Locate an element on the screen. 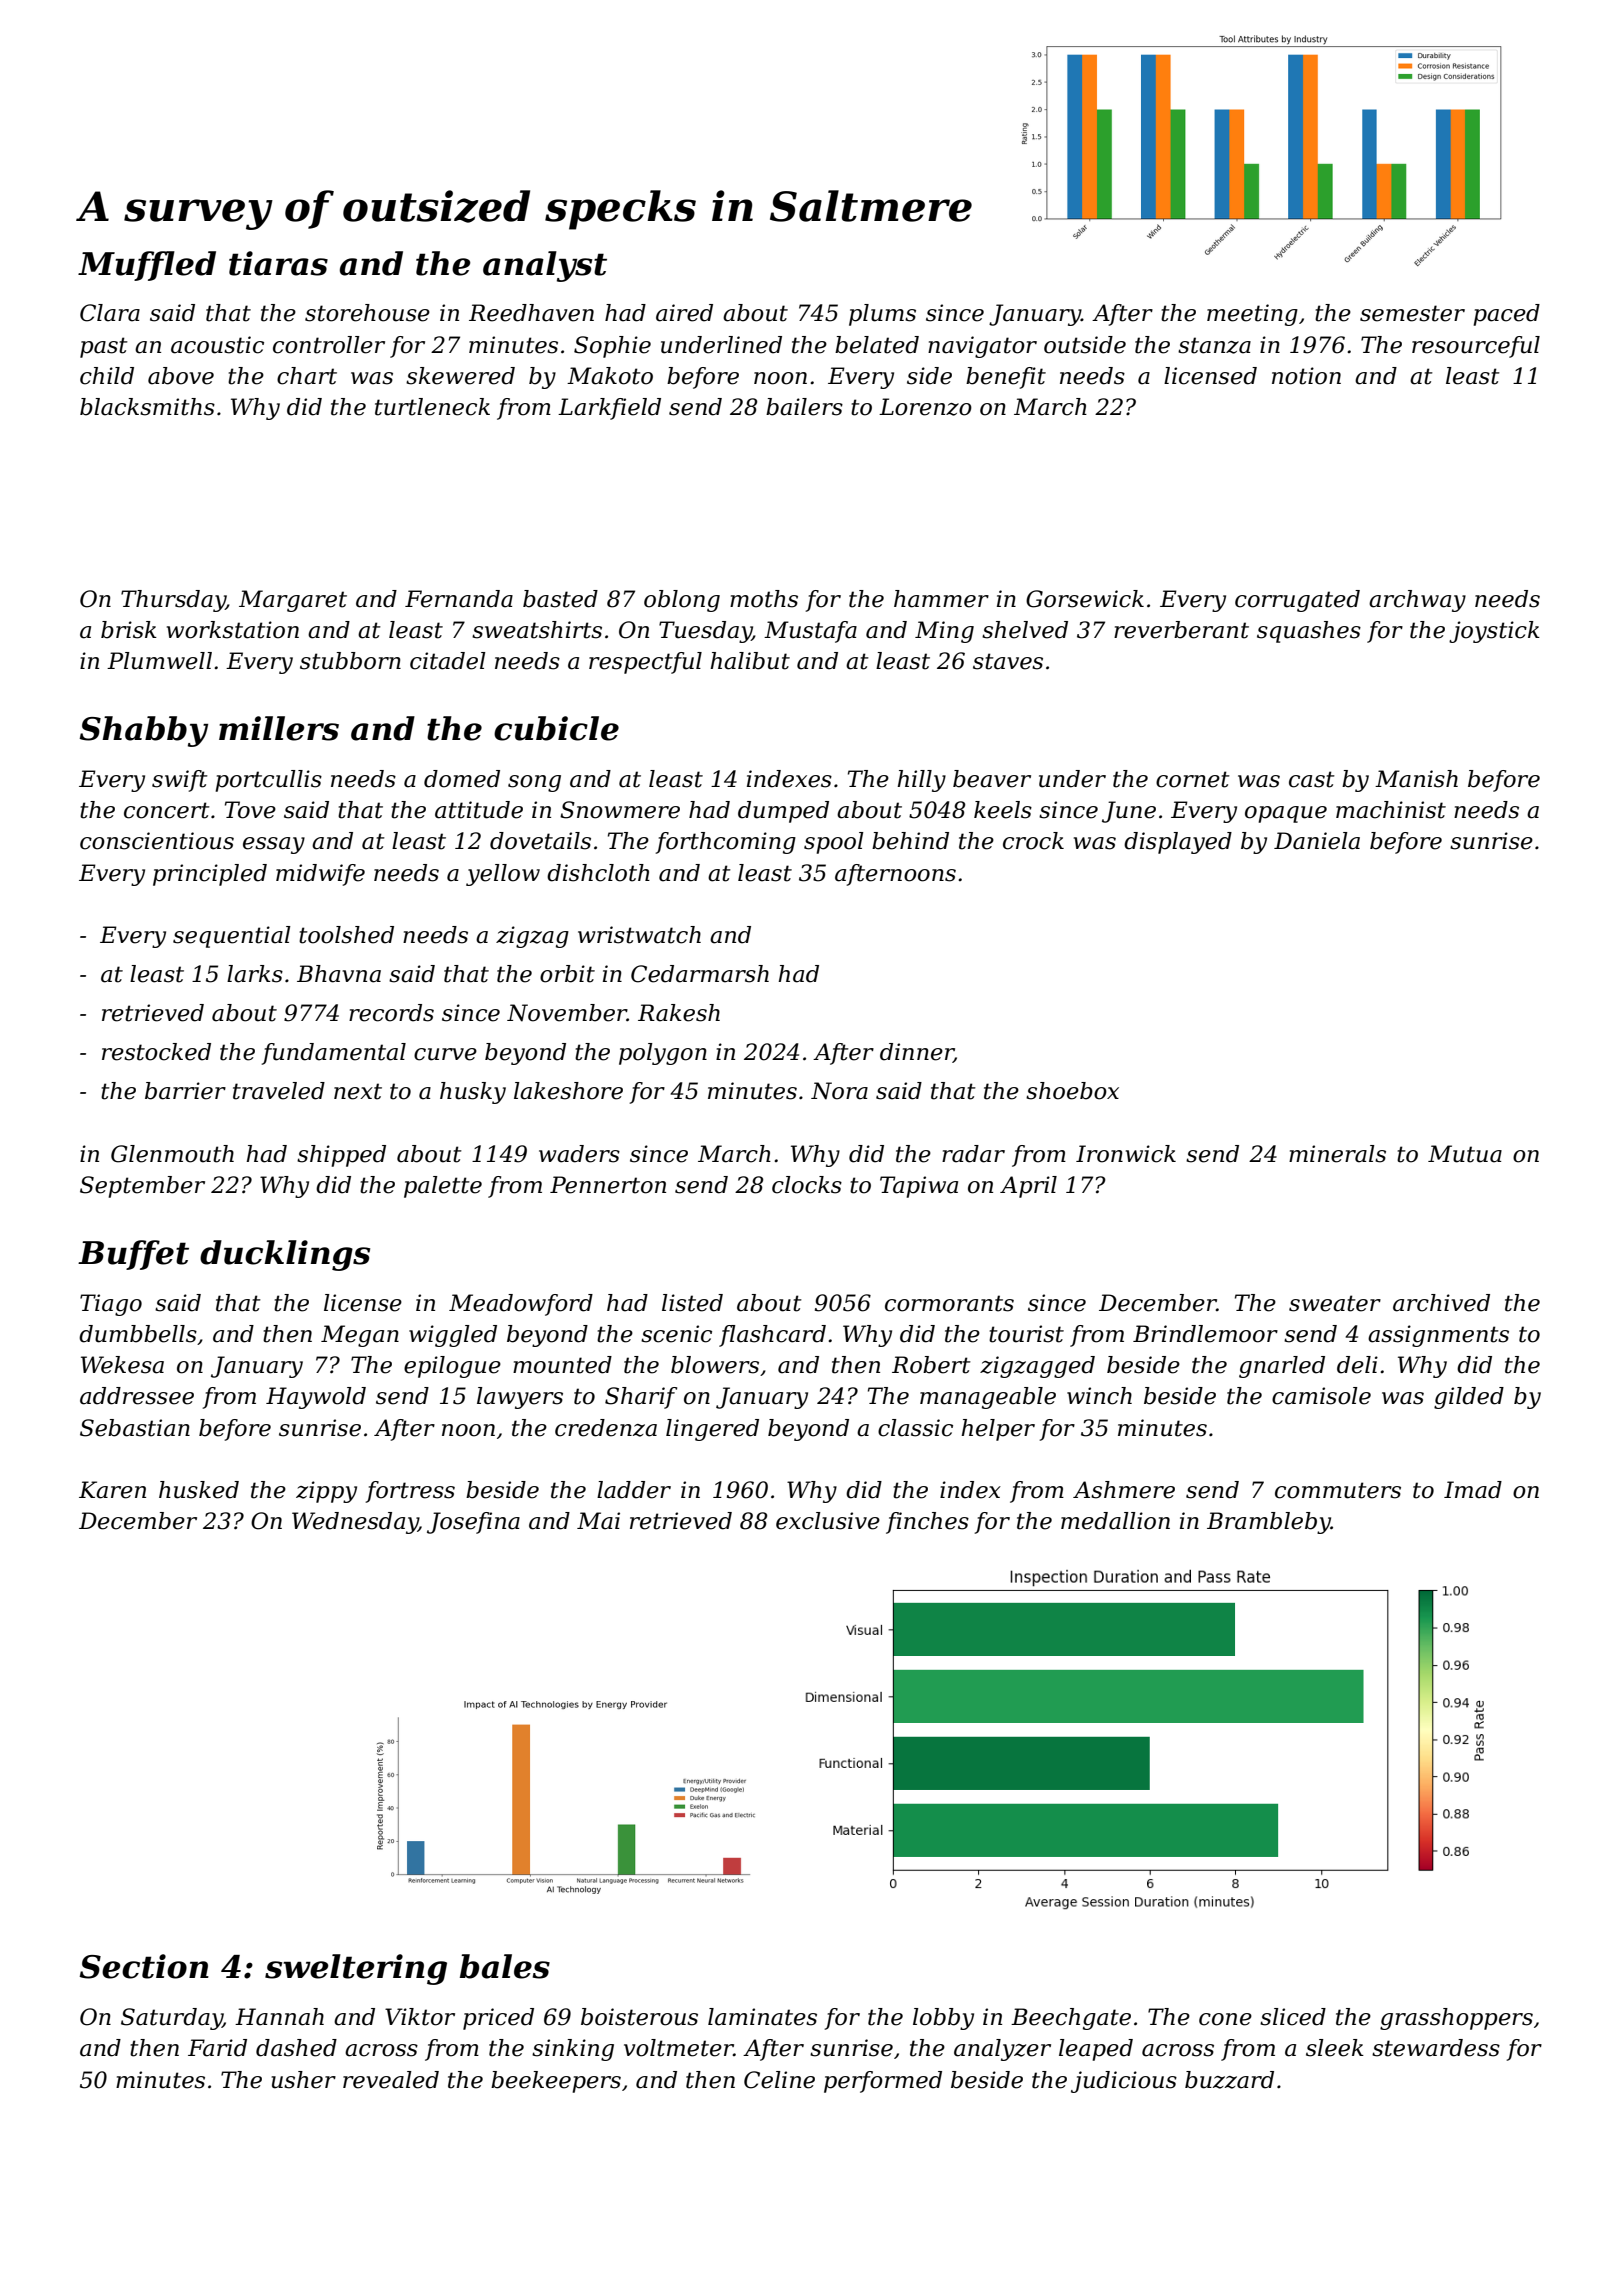  Manish is located at coordinates (1416, 779).
